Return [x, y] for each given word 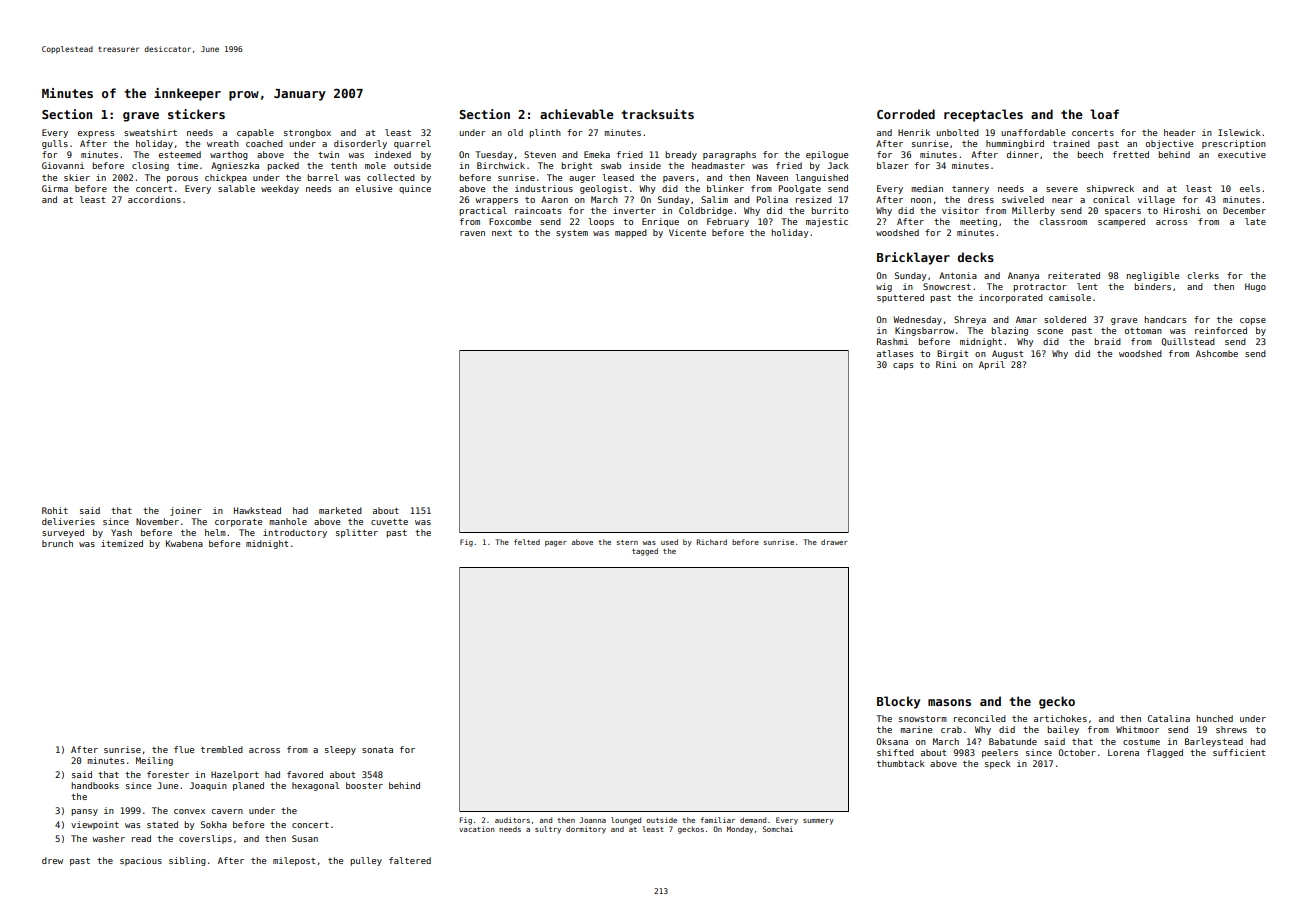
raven [472, 233]
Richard [712, 542]
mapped [631, 233]
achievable [577, 114]
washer [108, 838]
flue [184, 749]
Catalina [1169, 718]
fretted [1131, 154]
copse [1253, 321]
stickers [196, 114]
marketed [340, 510]
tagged [645, 552]
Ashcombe [1217, 353]
